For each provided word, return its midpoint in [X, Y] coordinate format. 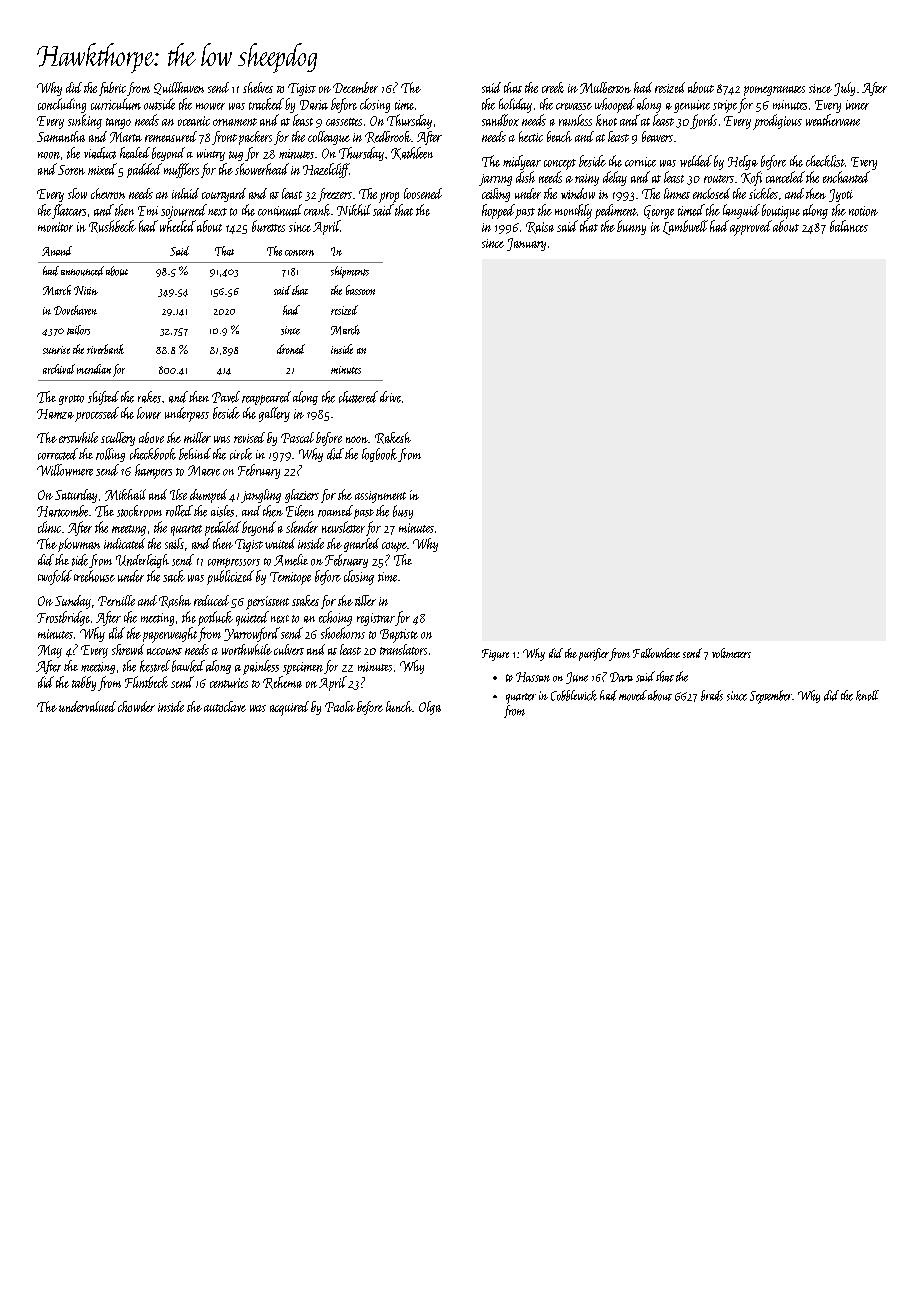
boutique [781, 211]
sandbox [500, 120]
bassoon [360, 290]
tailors [78, 330]
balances [849, 226]
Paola [340, 706]
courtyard [224, 195]
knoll [867, 695]
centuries [229, 683]
